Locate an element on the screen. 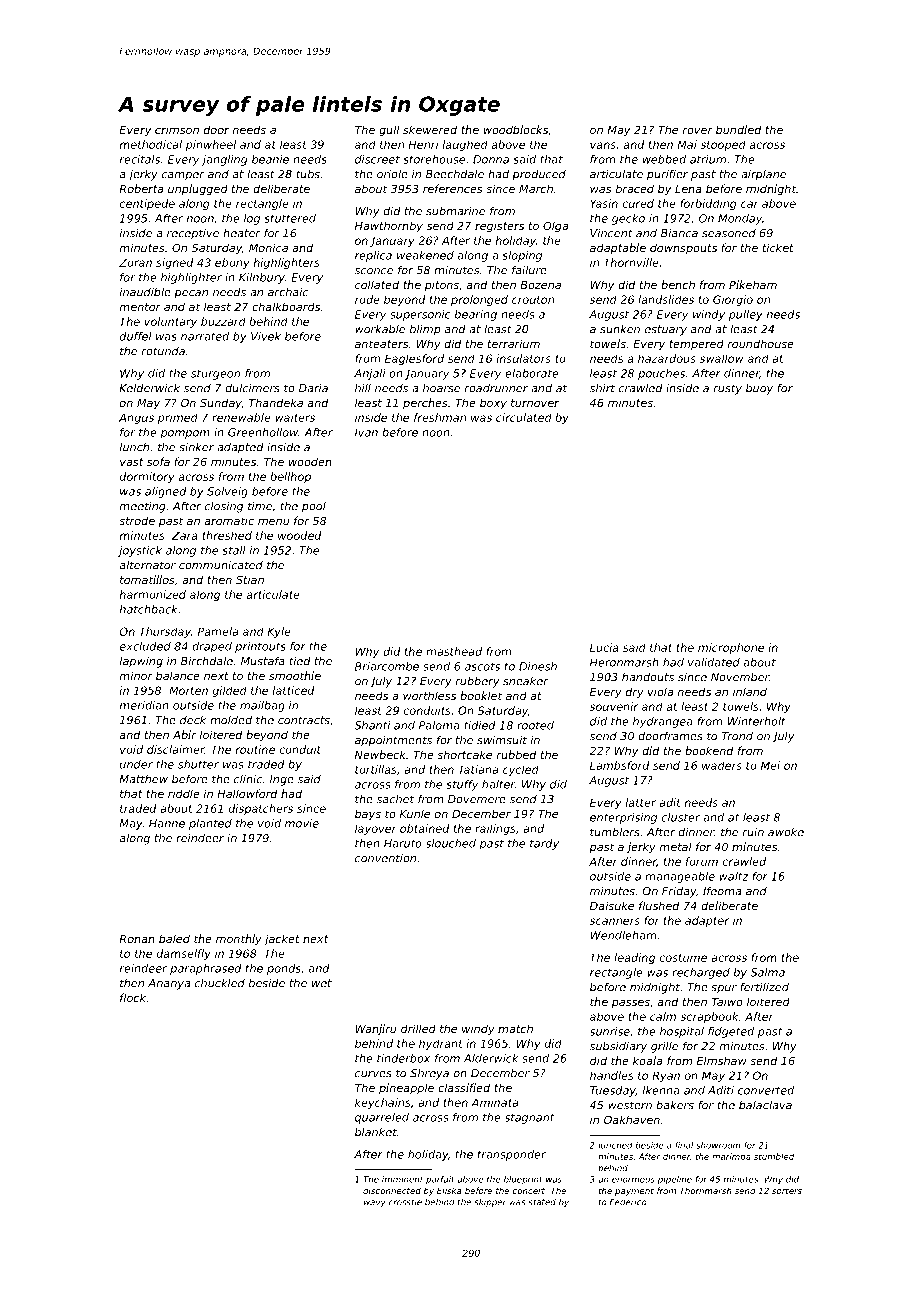 The width and height of the screenshot is (924, 1308). harmonized is located at coordinates (153, 594).
